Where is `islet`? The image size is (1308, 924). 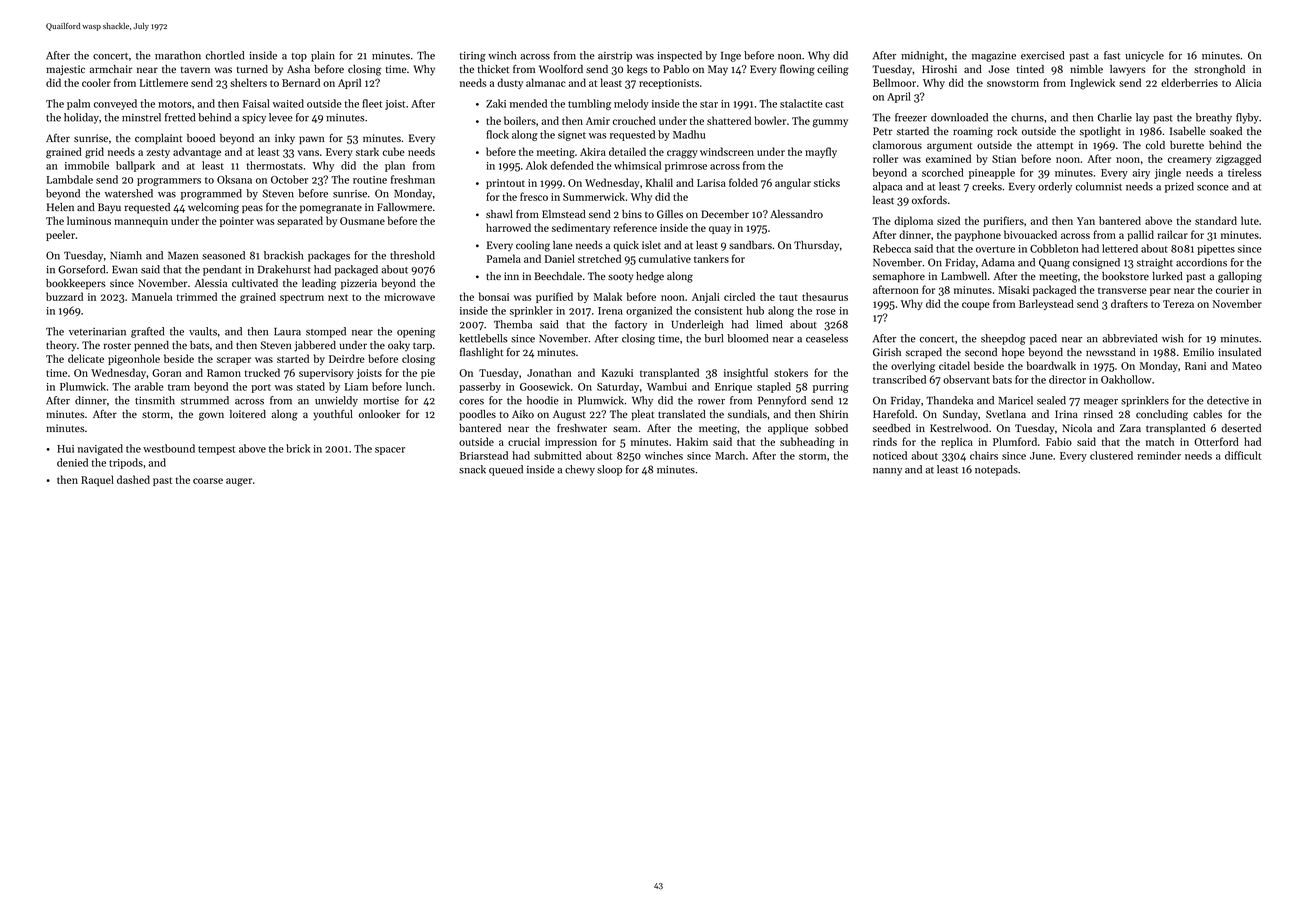 islet is located at coordinates (651, 245).
